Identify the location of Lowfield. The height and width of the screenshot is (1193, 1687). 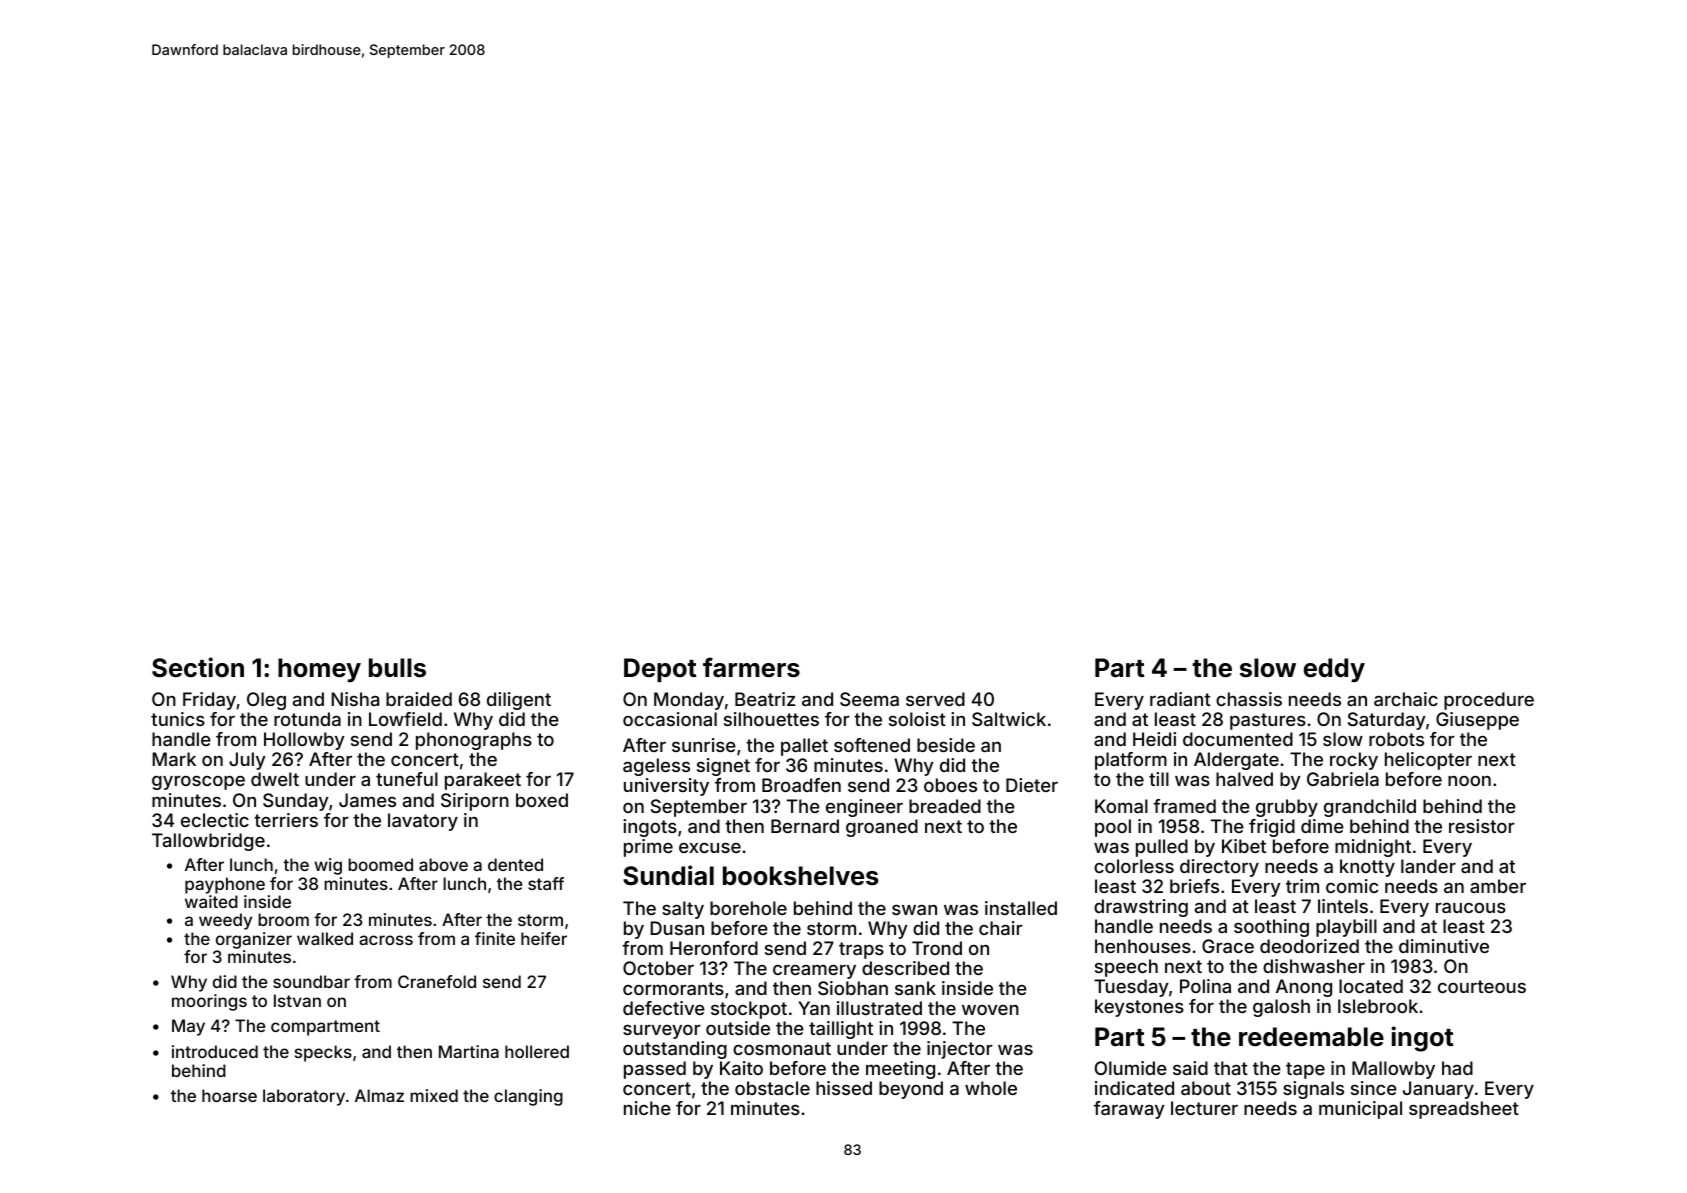
(405, 719).
